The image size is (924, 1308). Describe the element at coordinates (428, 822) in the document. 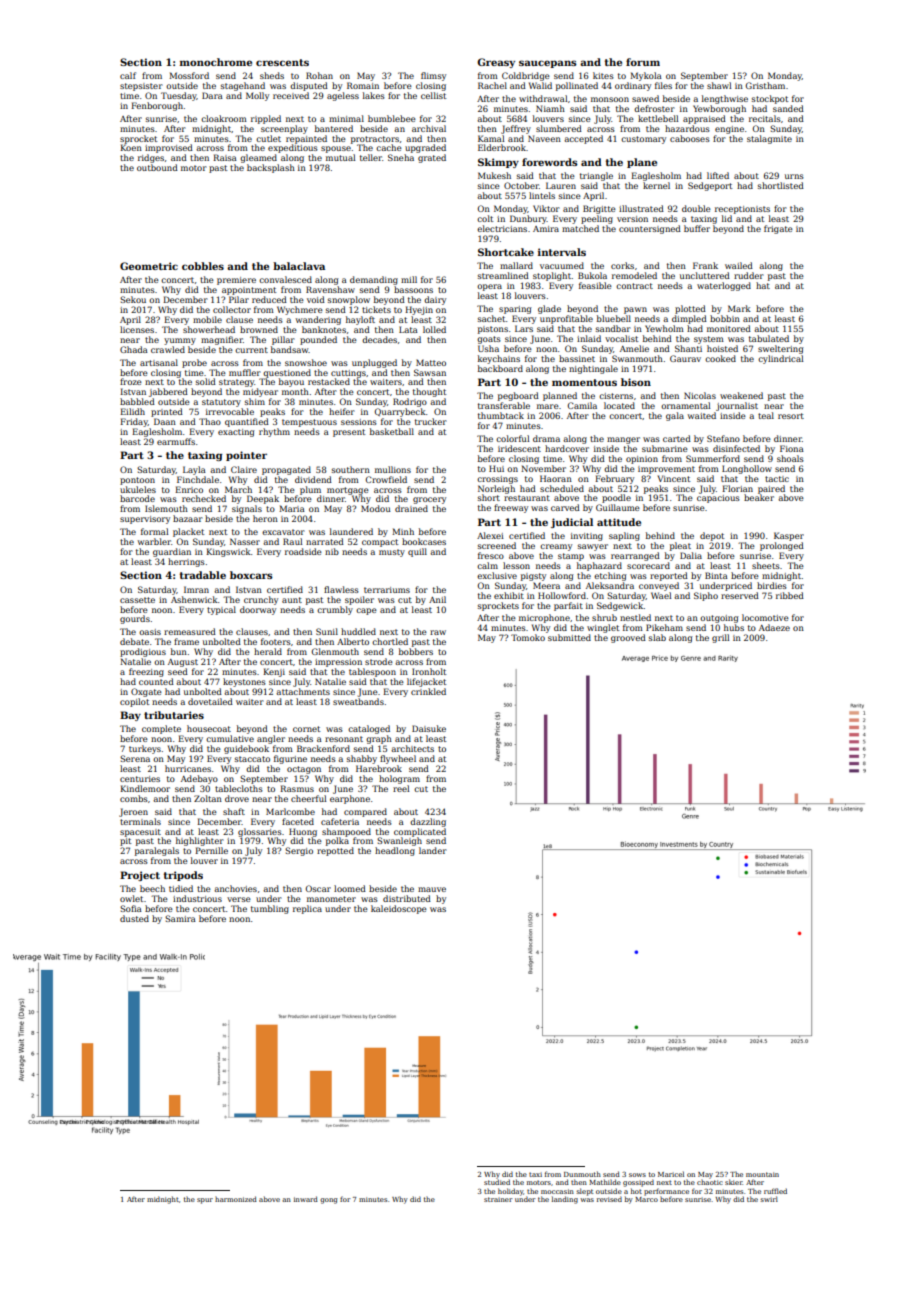

I see `dazzling` at that location.
